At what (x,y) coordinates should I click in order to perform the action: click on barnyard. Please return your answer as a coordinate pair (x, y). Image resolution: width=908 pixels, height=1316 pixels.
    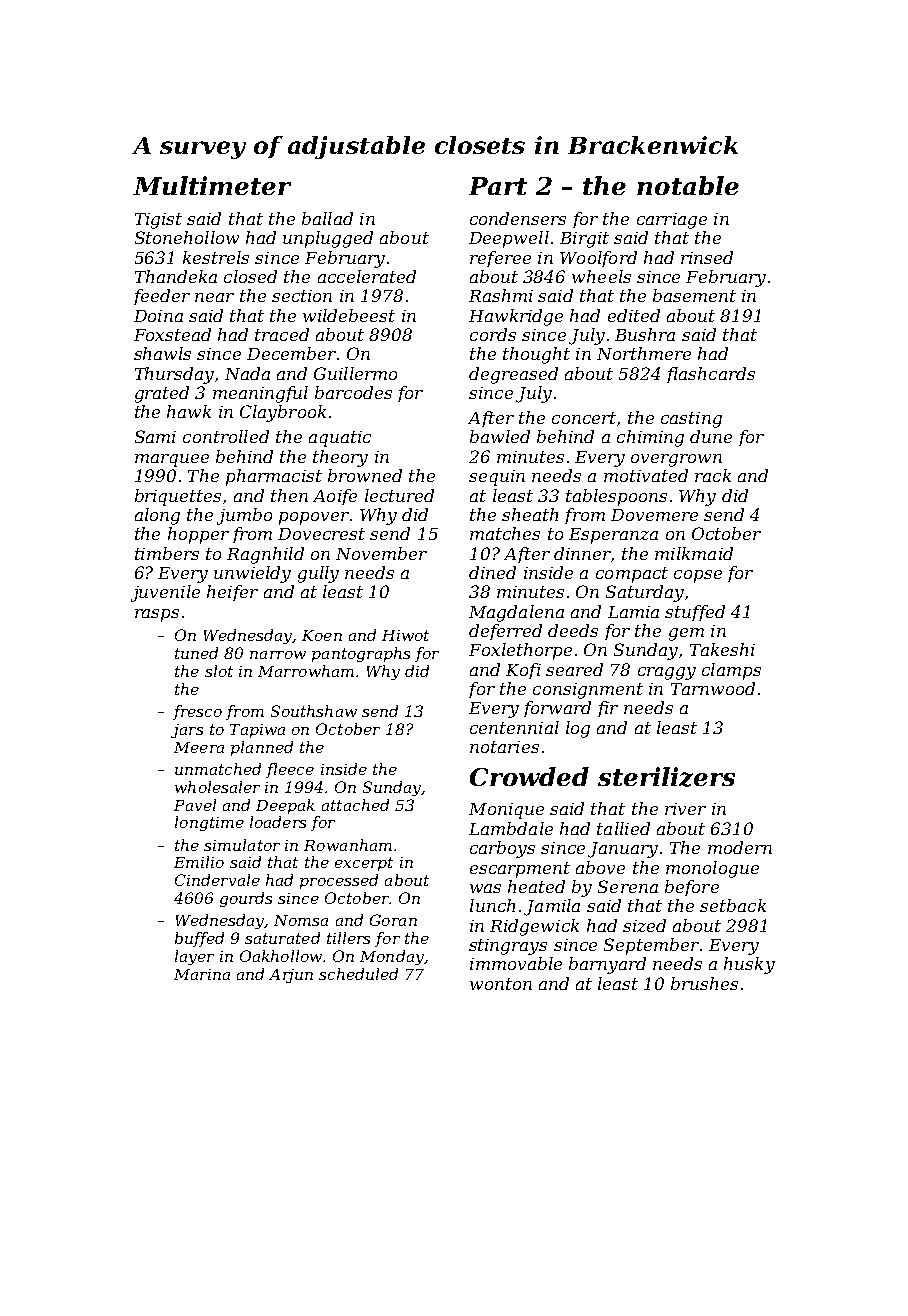
    Looking at the image, I should click on (607, 965).
